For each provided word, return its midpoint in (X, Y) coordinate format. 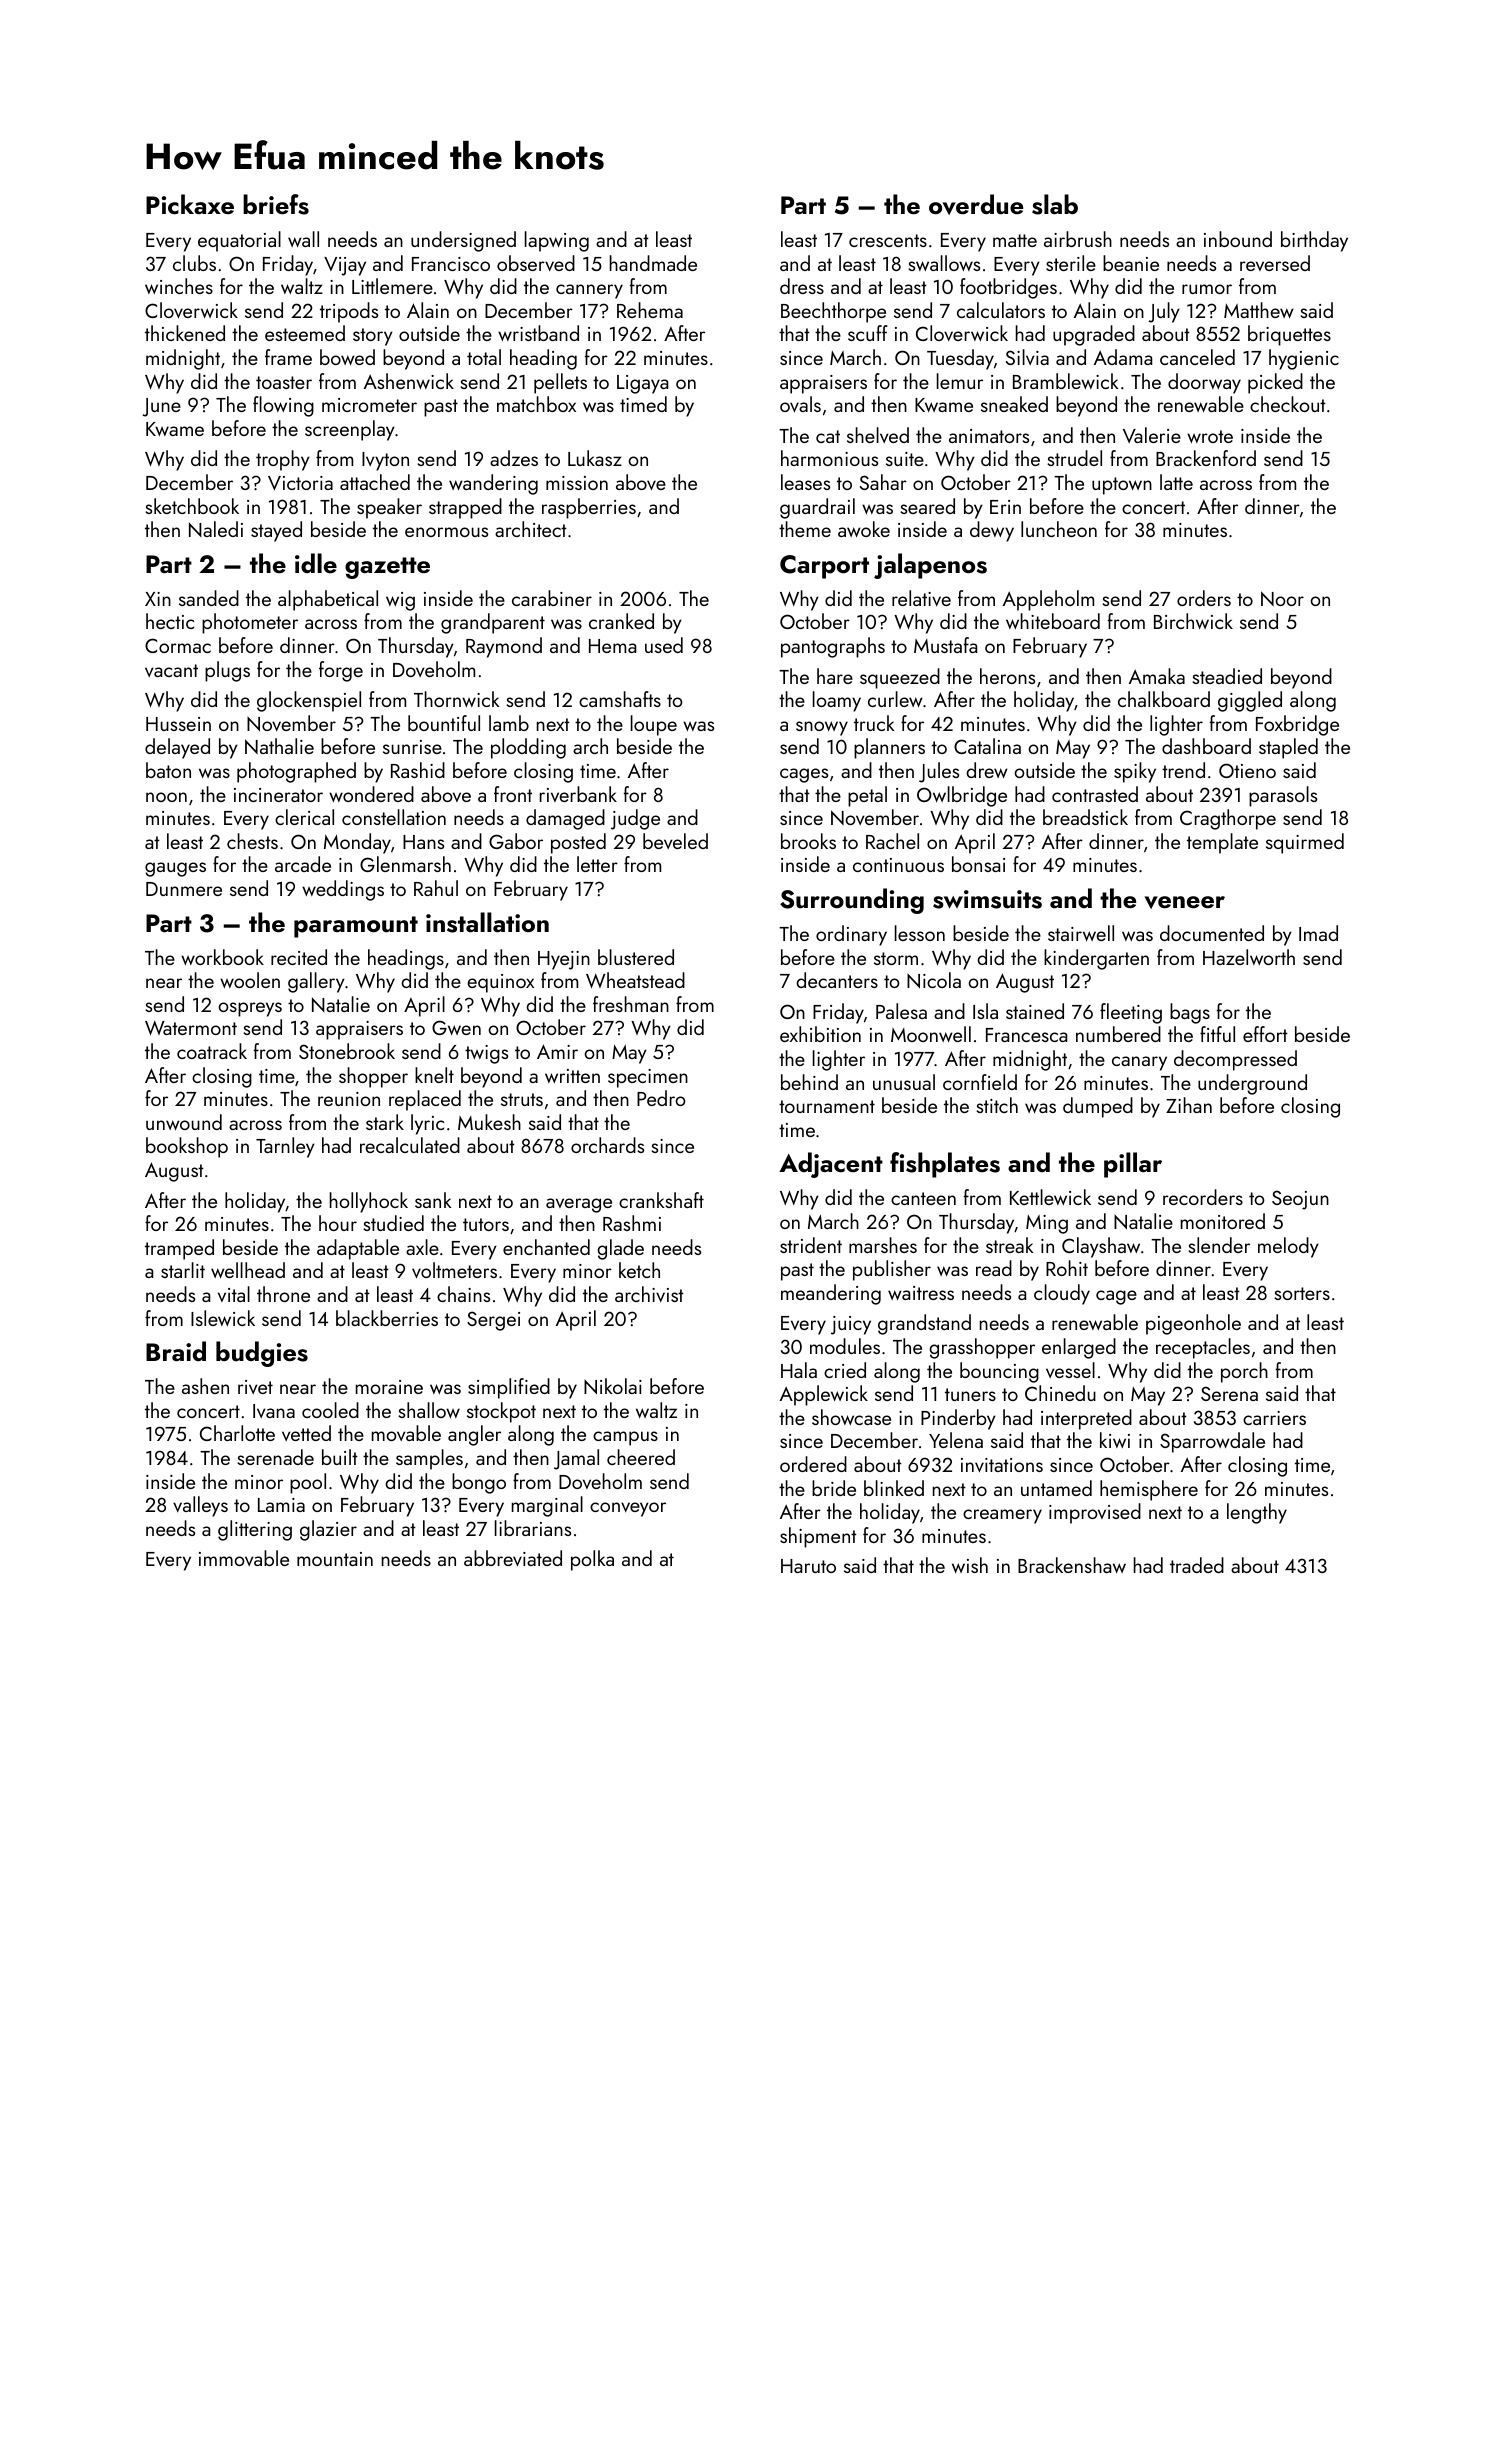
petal (867, 796)
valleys (200, 1506)
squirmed (1305, 843)
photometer (250, 623)
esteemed (305, 333)
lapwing (557, 241)
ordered (813, 1464)
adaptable (358, 1249)
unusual (904, 1082)
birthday (1314, 241)
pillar (1133, 1165)
